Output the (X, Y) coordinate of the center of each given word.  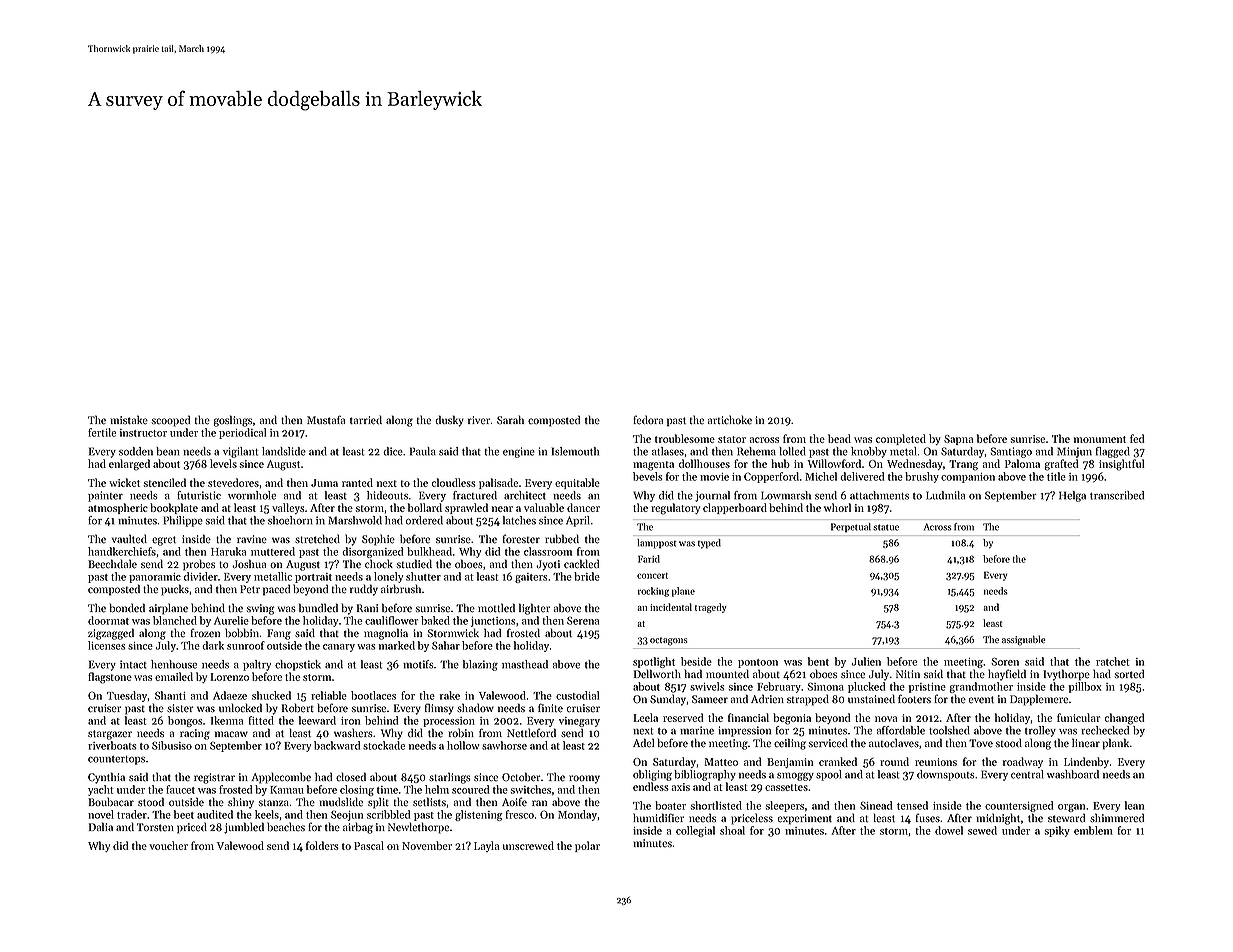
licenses (107, 645)
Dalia (101, 826)
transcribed (1117, 495)
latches (519, 520)
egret (164, 541)
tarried (366, 420)
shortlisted (716, 805)
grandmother (981, 687)
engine (519, 452)
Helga (1072, 496)
